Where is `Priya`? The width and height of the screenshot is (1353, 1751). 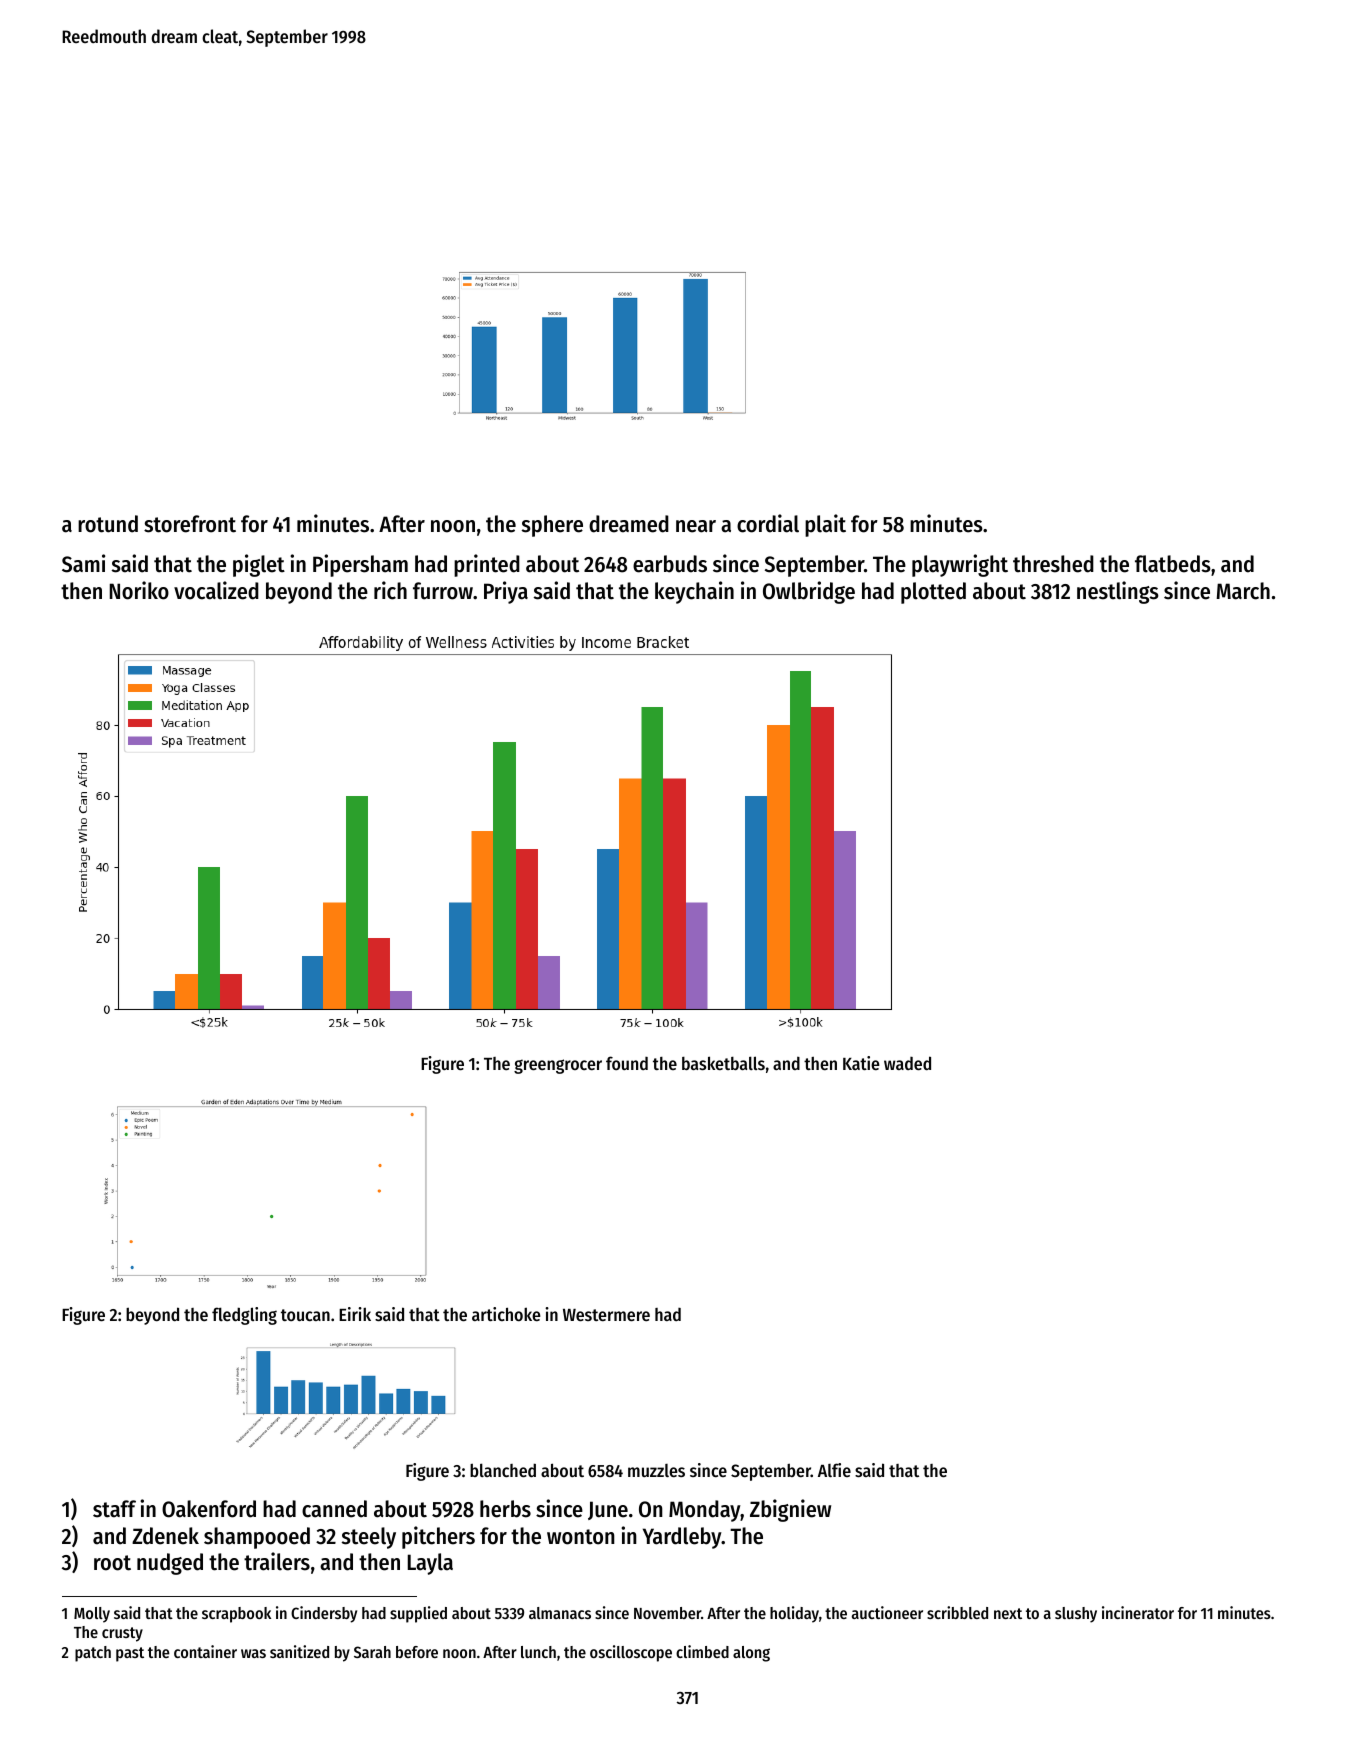
Priya is located at coordinates (506, 592).
